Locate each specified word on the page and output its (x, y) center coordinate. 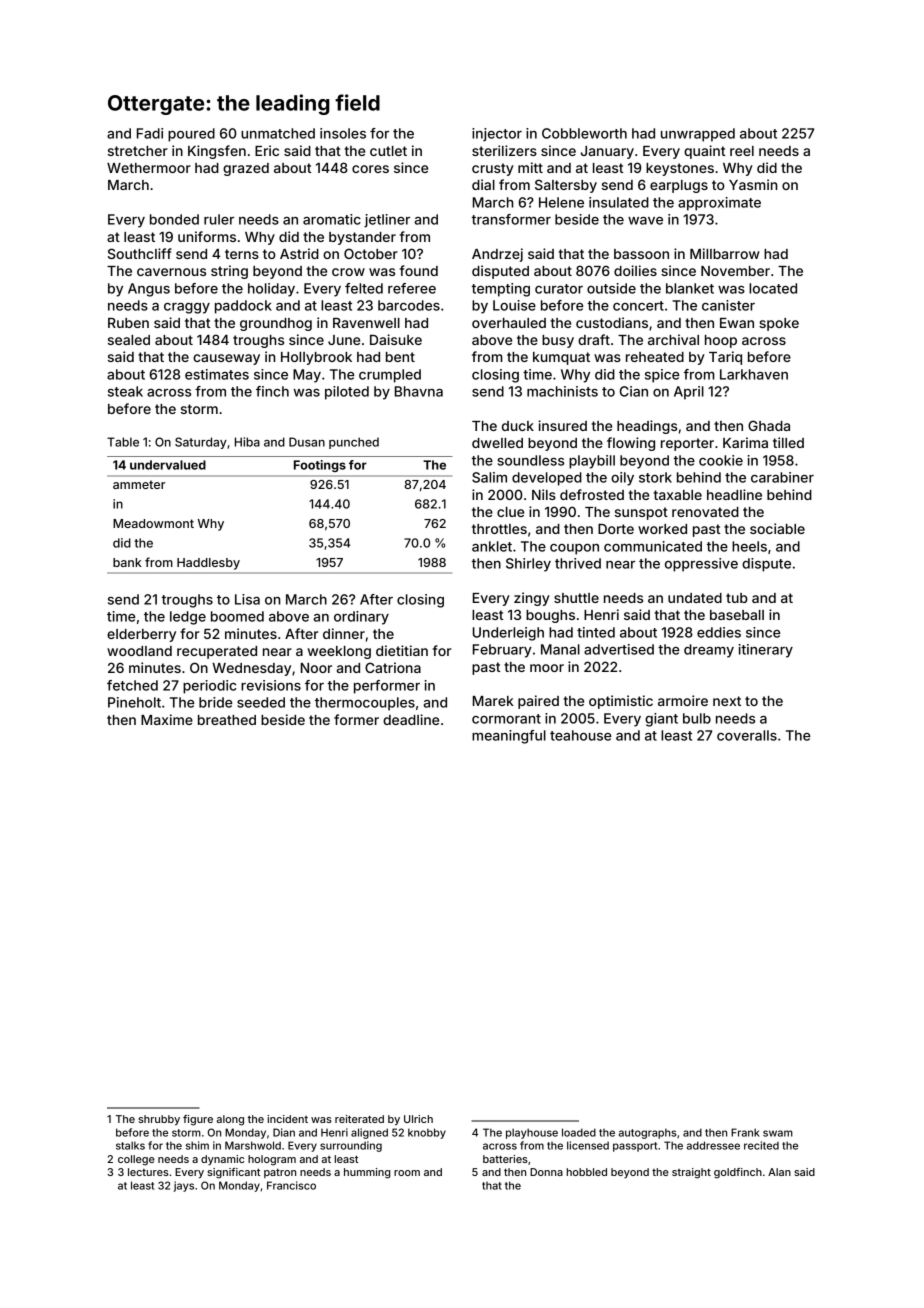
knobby (427, 1133)
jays (183, 1186)
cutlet (388, 151)
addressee (713, 1145)
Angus (149, 290)
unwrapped (698, 135)
